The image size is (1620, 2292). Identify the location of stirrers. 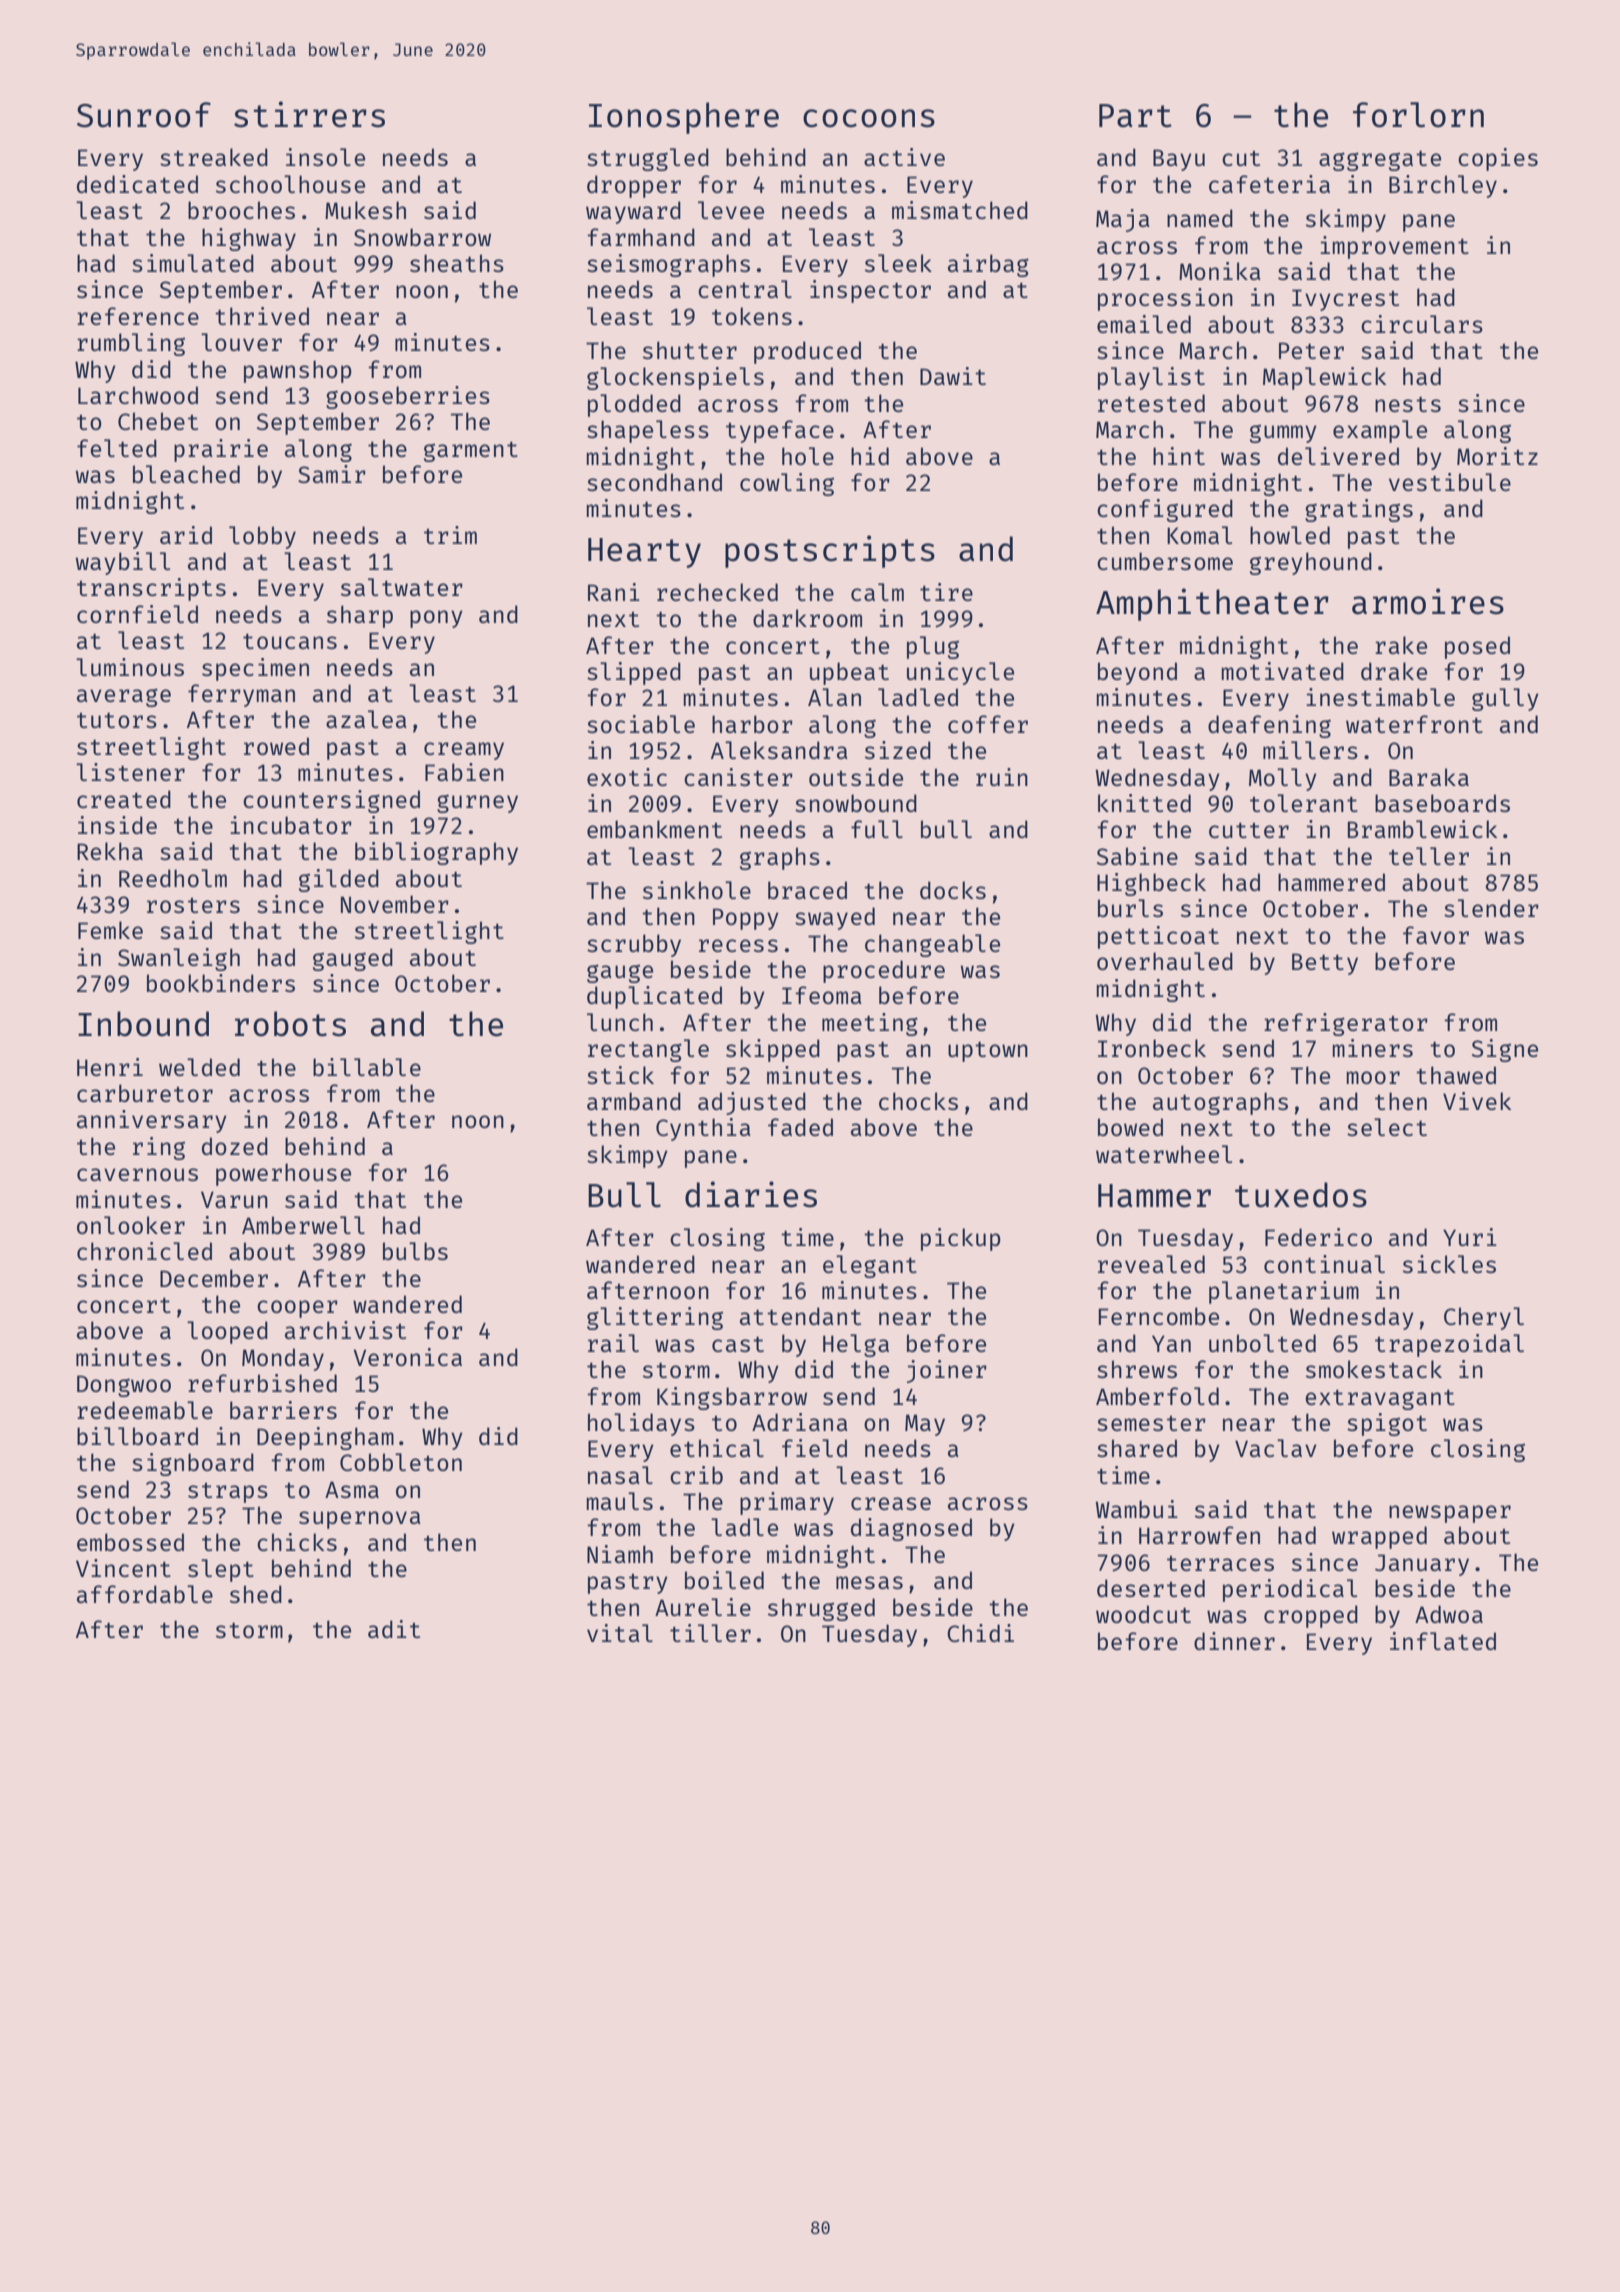
(309, 114).
